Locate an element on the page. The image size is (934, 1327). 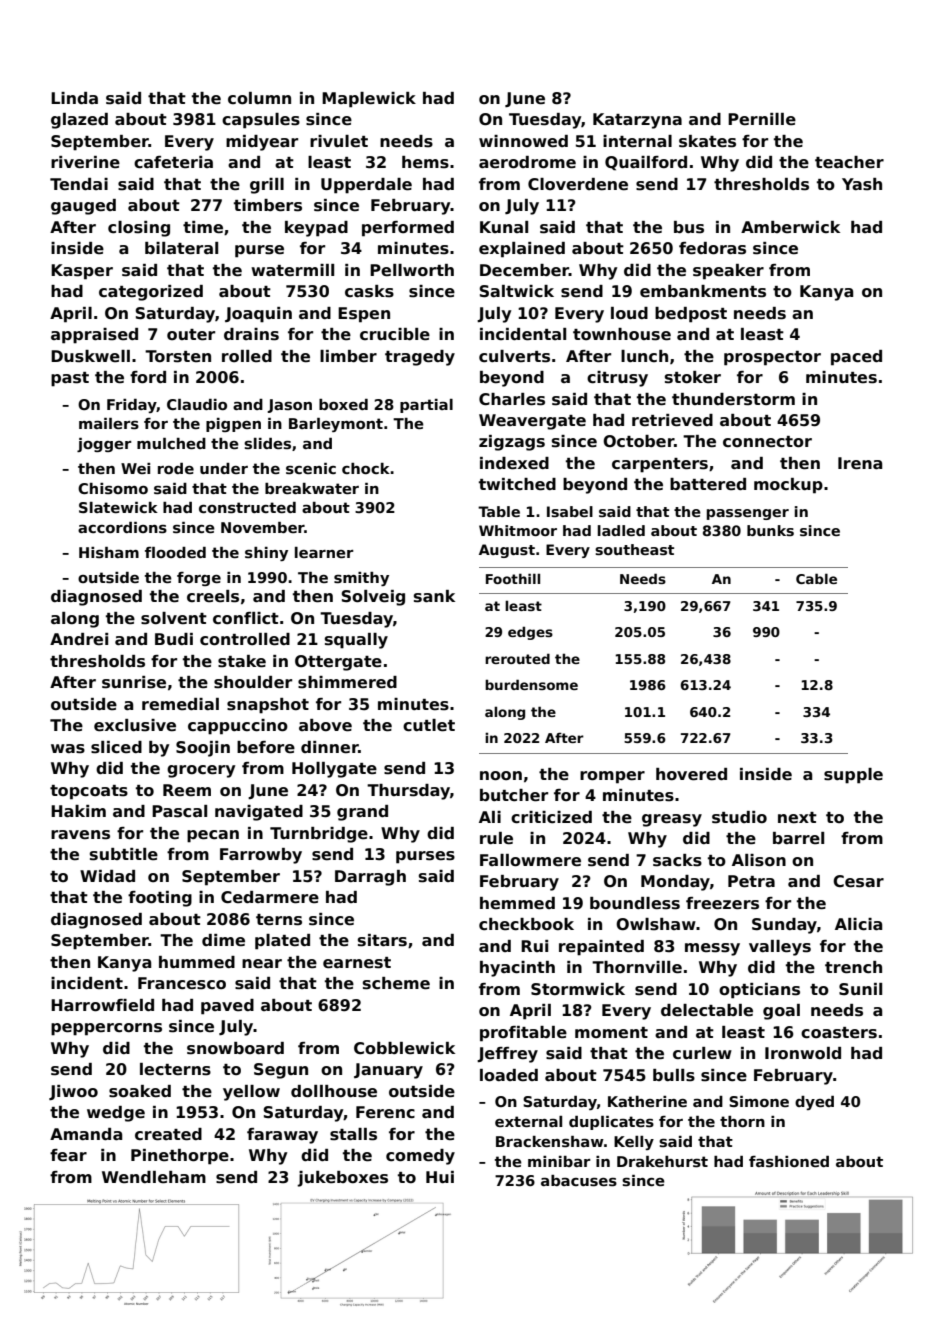
next is located at coordinates (797, 818).
